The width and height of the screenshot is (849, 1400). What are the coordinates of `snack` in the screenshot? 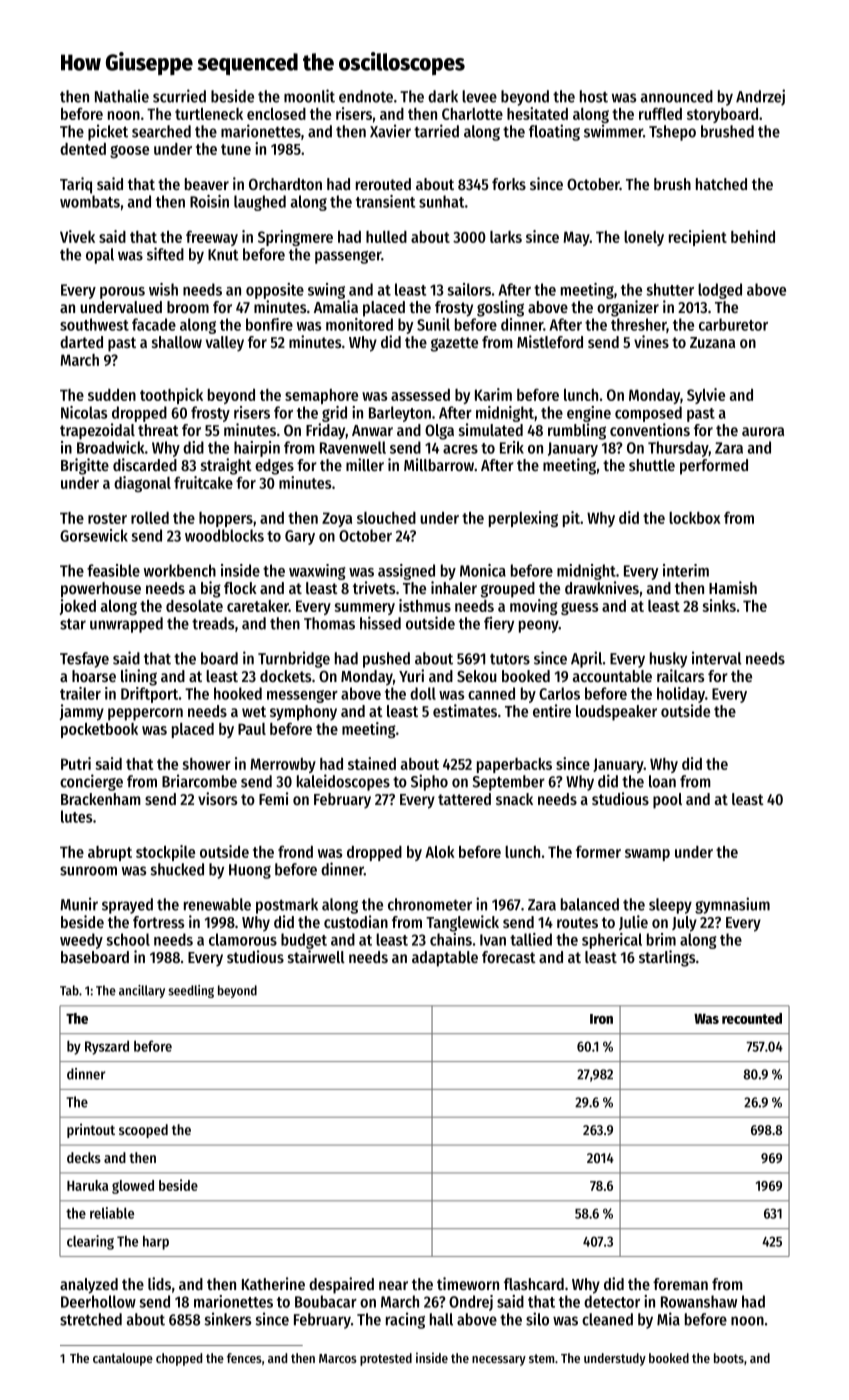 It's located at (514, 799).
